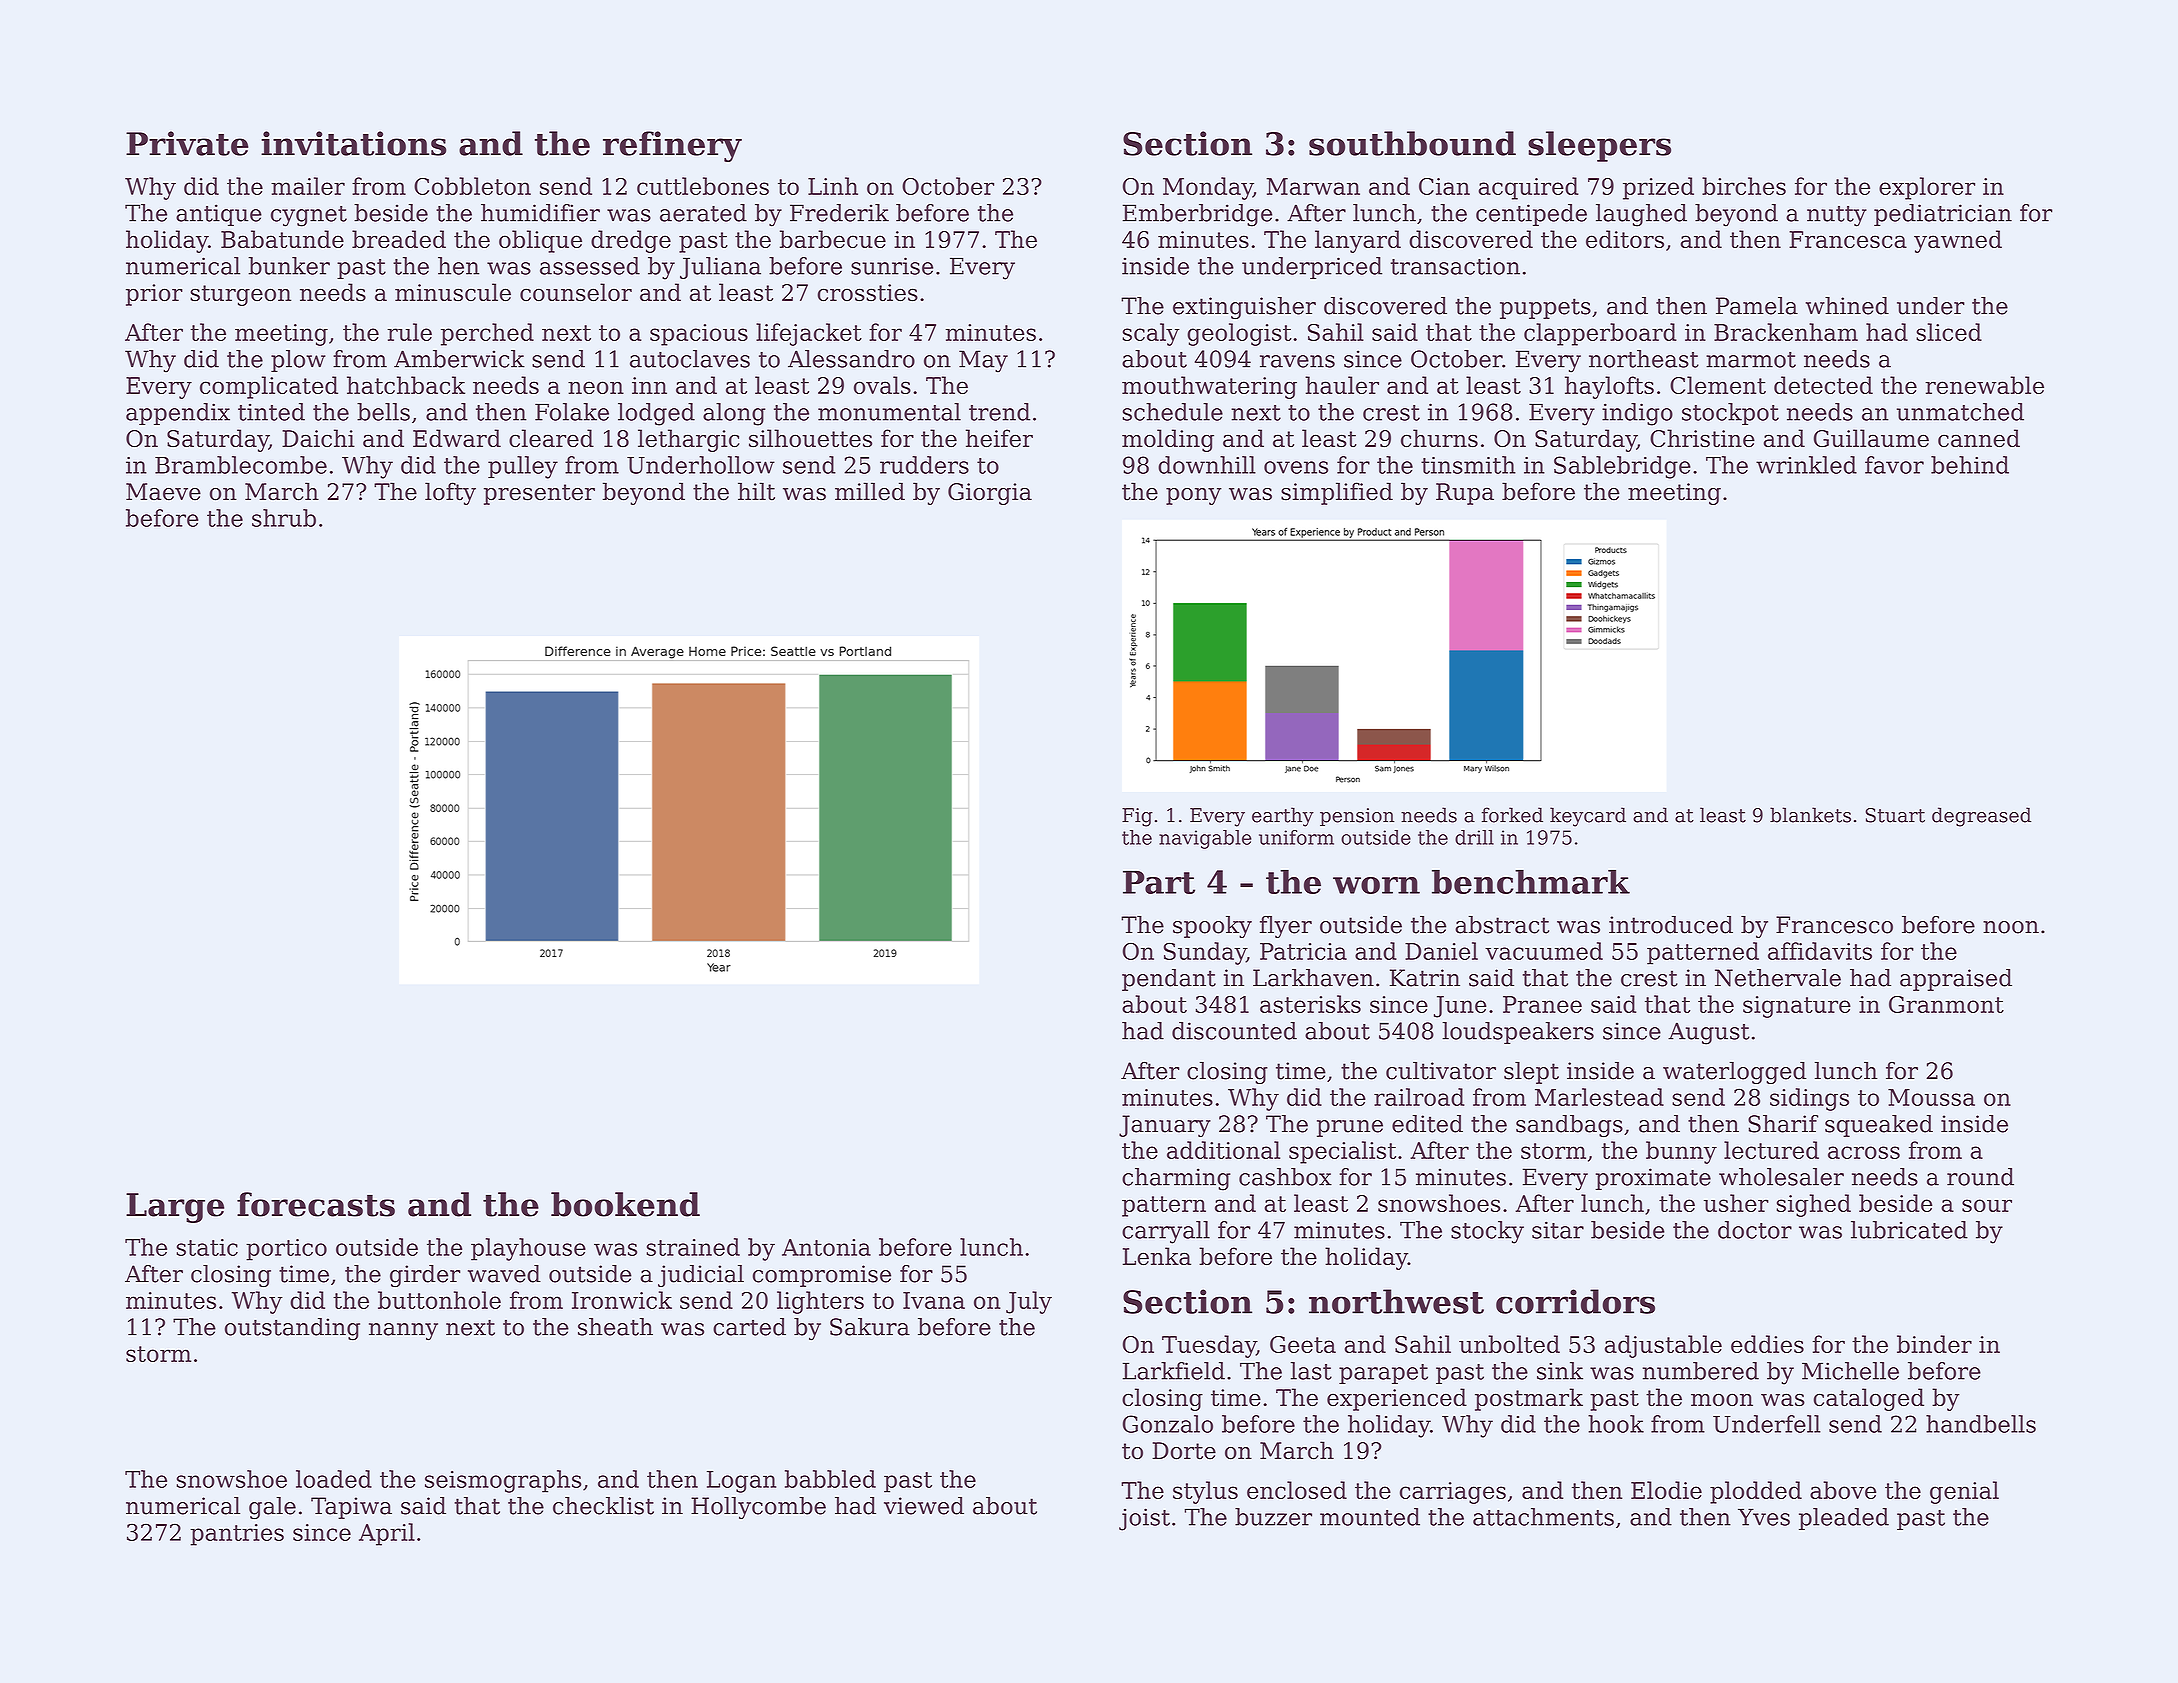 The image size is (2178, 1683). Describe the element at coordinates (1810, 815) in the screenshot. I see `blankets` at that location.
